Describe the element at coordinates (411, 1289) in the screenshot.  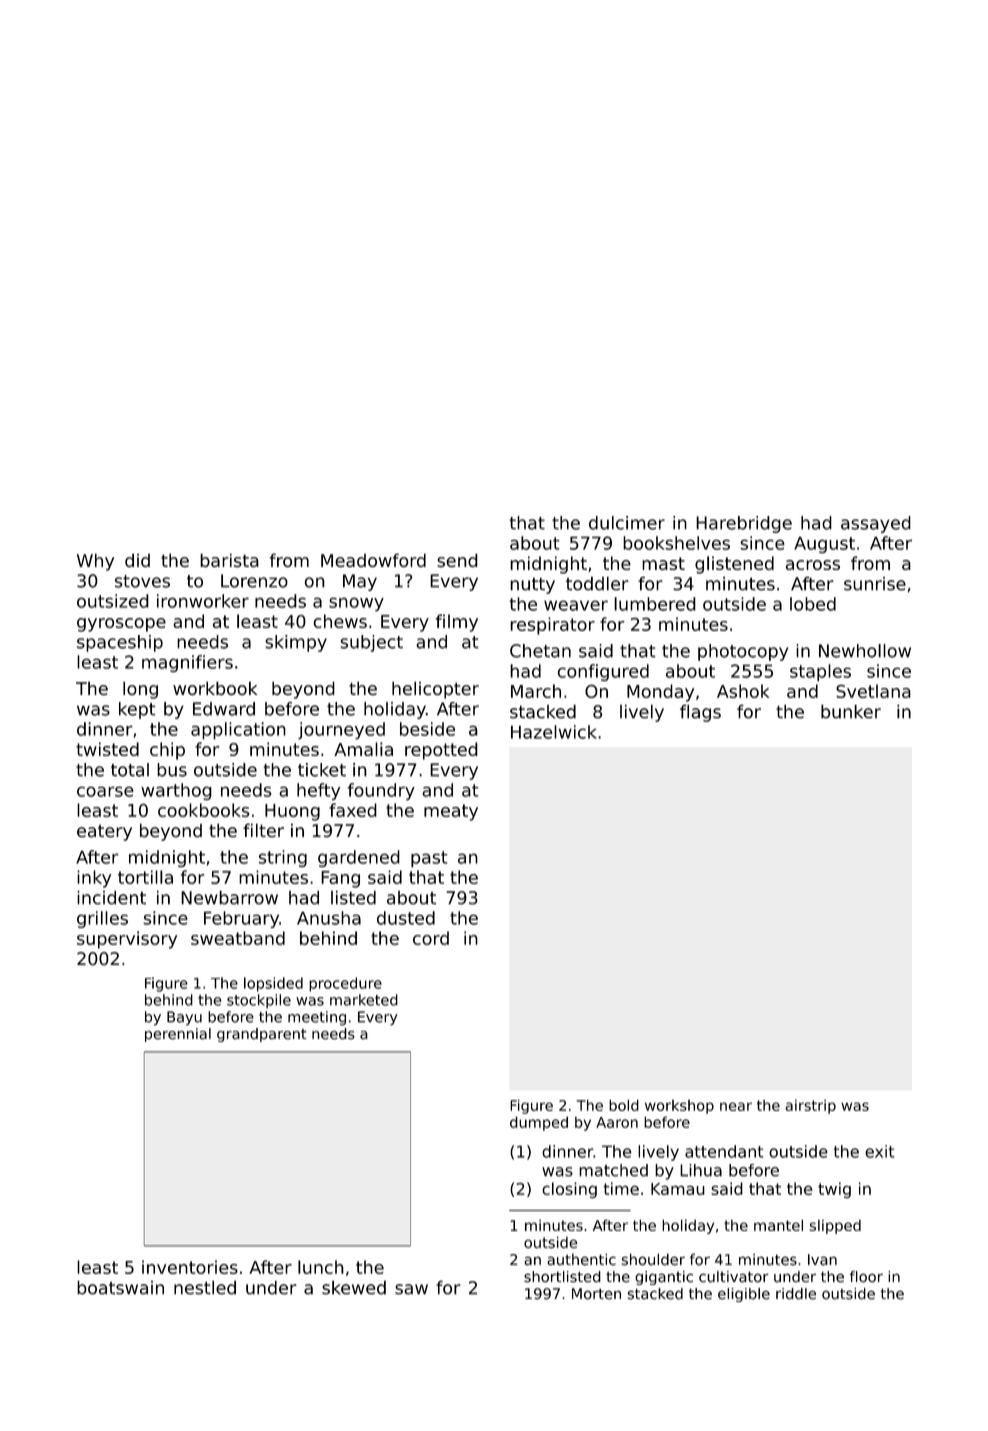
I see `saw` at that location.
